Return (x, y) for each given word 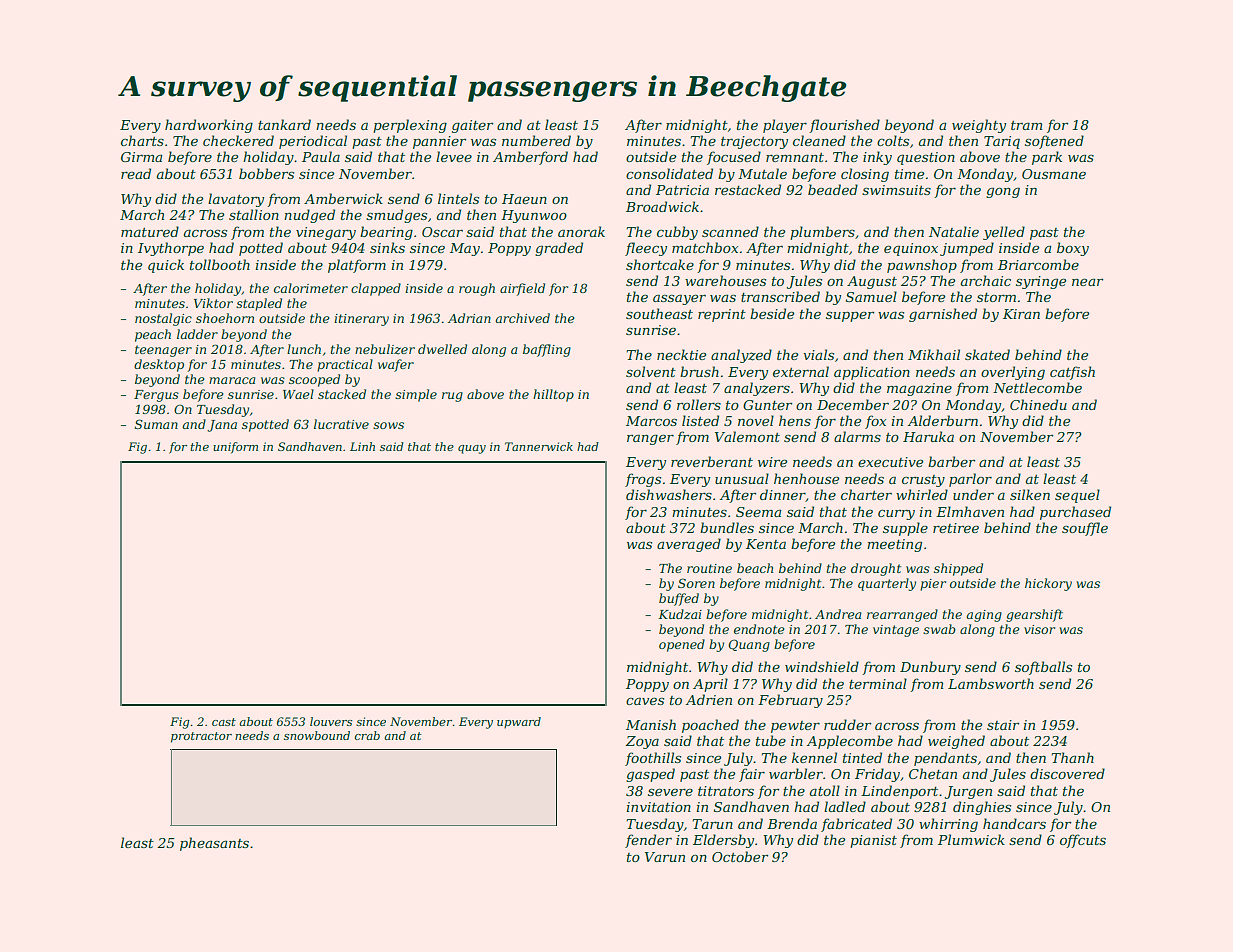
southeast (659, 313)
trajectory (754, 142)
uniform (235, 448)
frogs (643, 480)
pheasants (214, 844)
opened (682, 645)
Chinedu (1038, 404)
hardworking (209, 126)
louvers (331, 721)
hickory (1048, 584)
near (1087, 282)
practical (345, 365)
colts (893, 140)
